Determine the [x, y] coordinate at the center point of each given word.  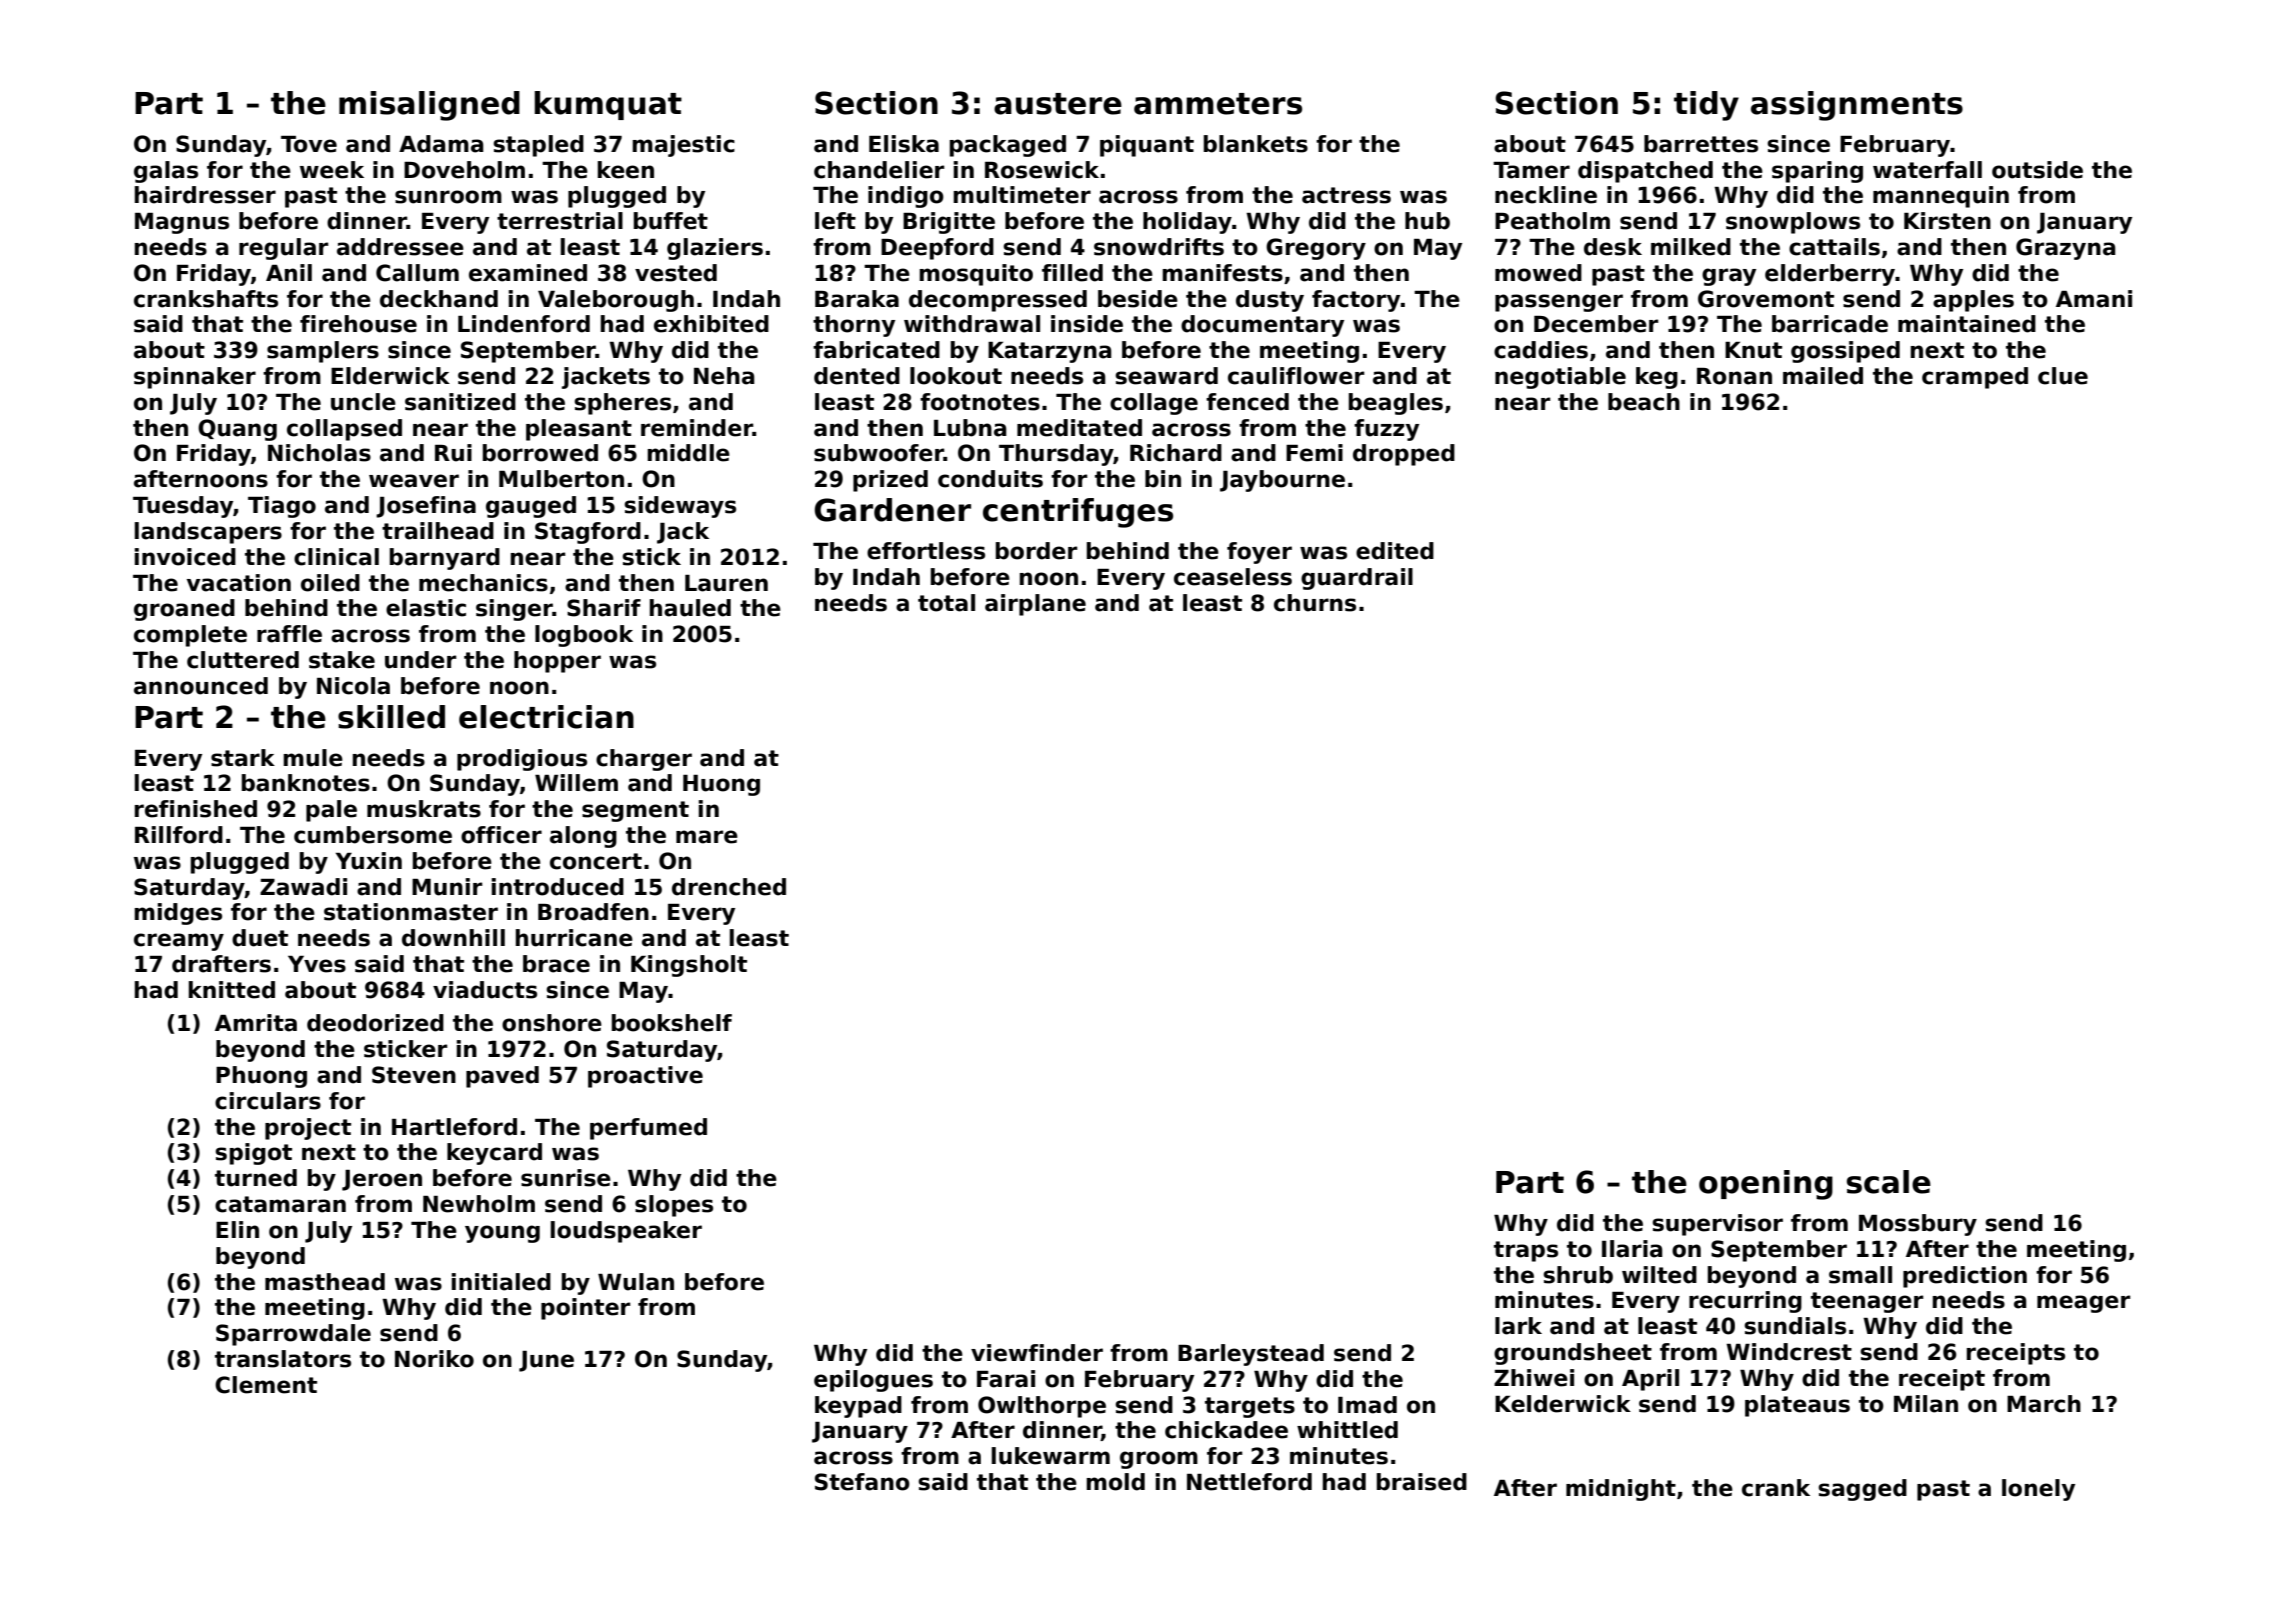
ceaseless [1233, 577]
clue [2063, 376]
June [546, 1361]
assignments [1857, 106]
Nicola [353, 686]
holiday [1187, 223]
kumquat [608, 105]
